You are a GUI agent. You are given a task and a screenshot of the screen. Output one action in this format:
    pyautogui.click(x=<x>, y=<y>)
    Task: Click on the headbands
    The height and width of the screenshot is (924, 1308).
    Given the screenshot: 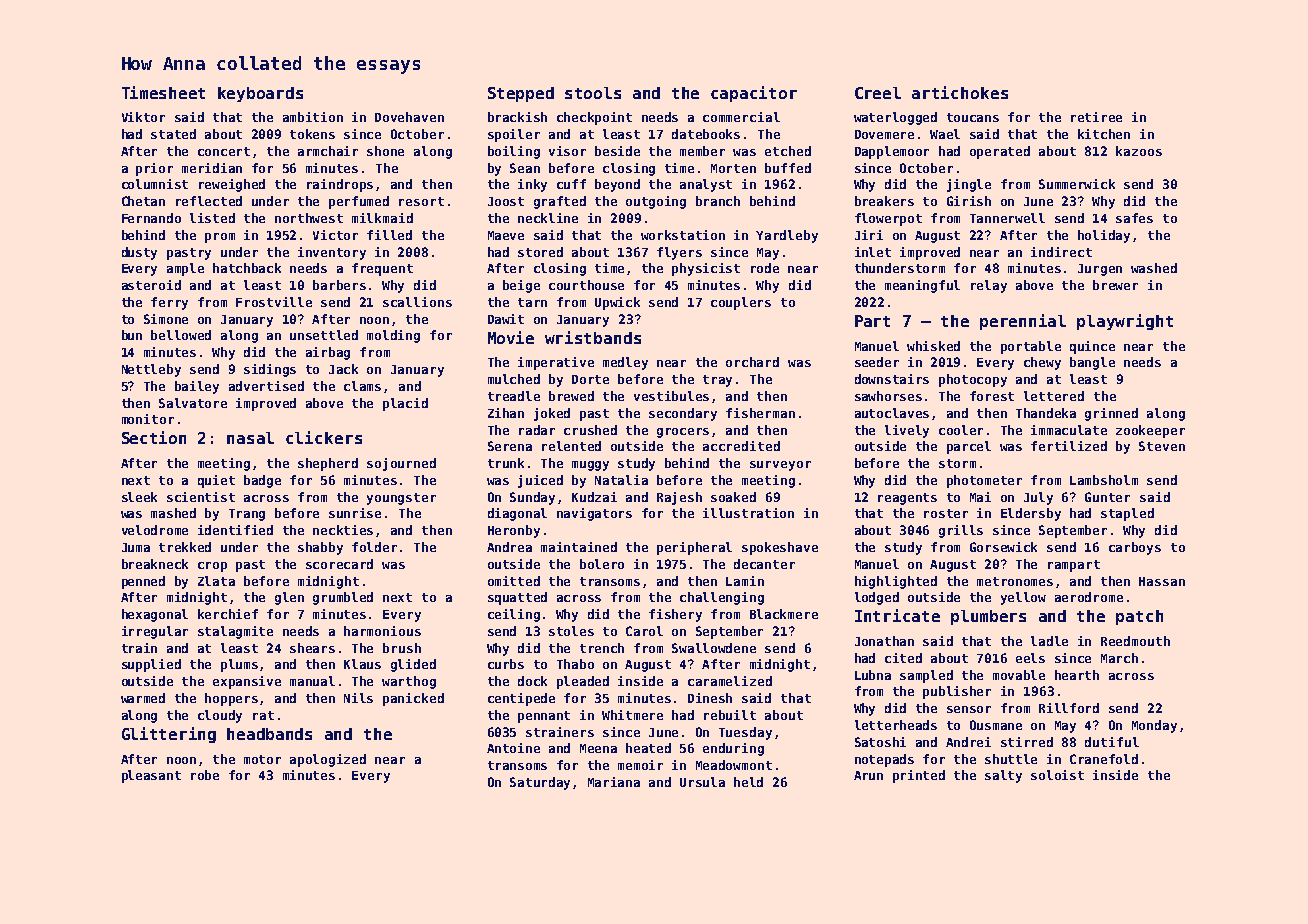 What is the action you would take?
    pyautogui.click(x=269, y=734)
